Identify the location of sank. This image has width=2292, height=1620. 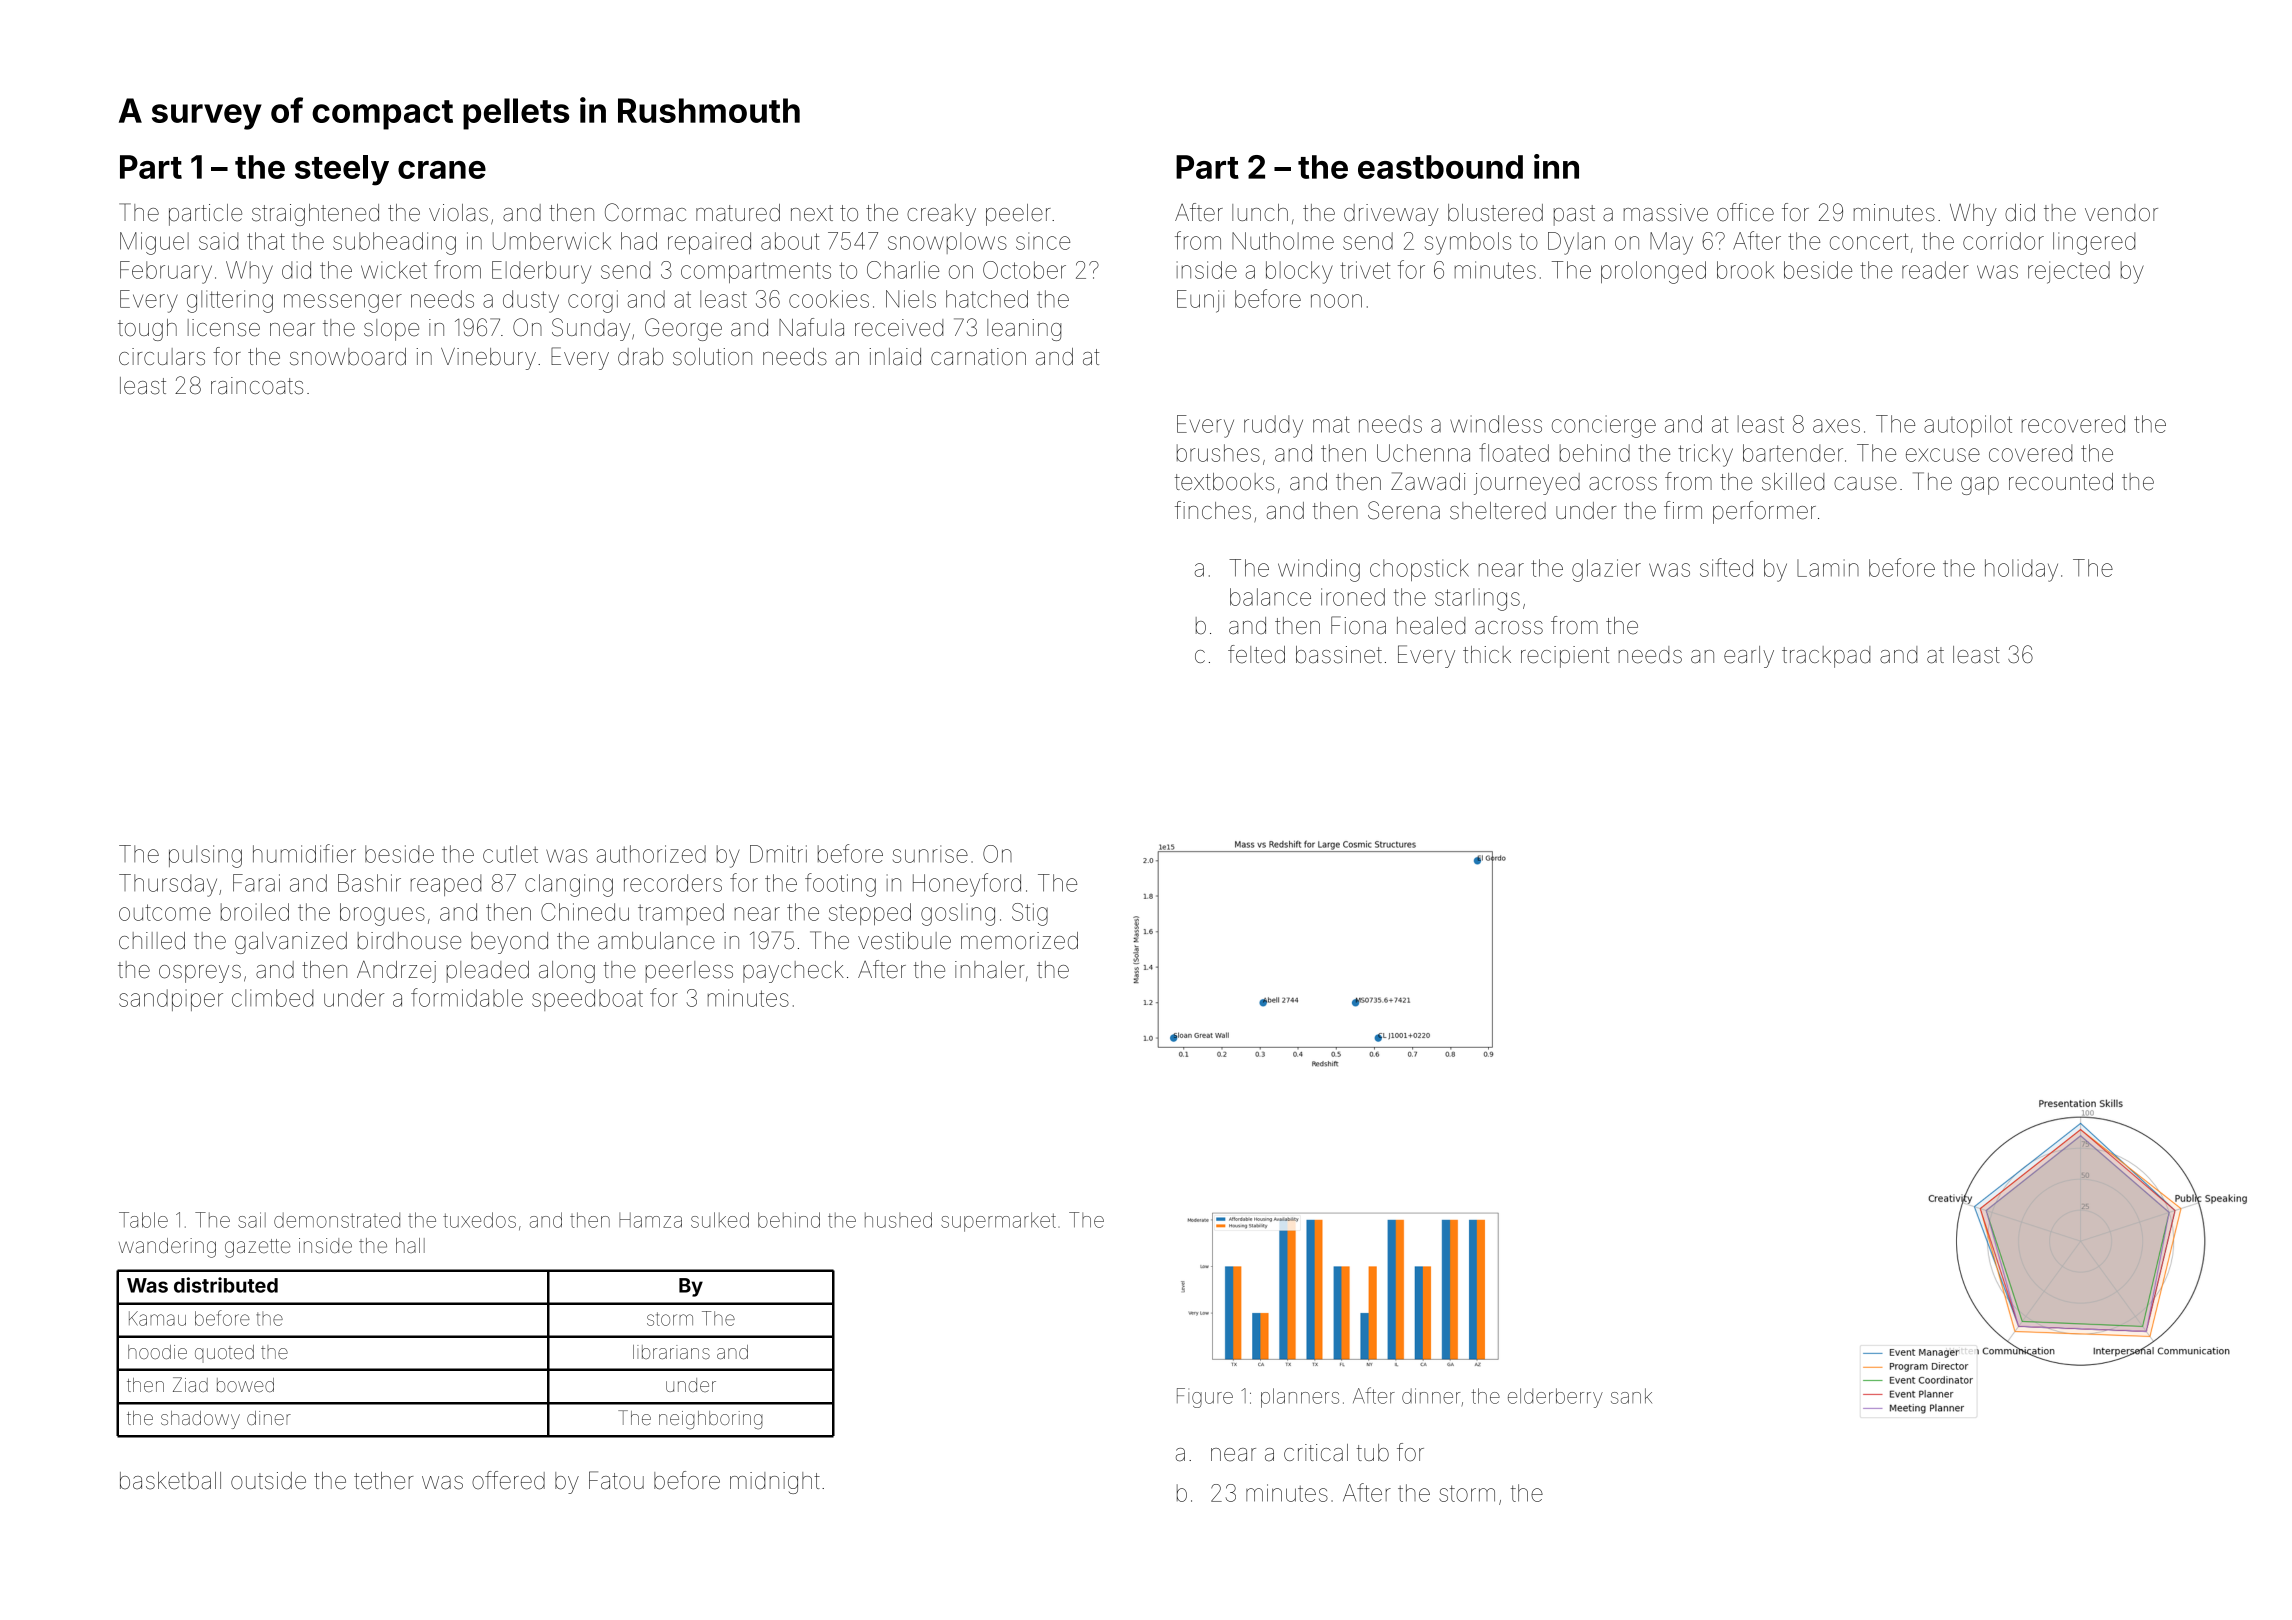
(1631, 1396).
